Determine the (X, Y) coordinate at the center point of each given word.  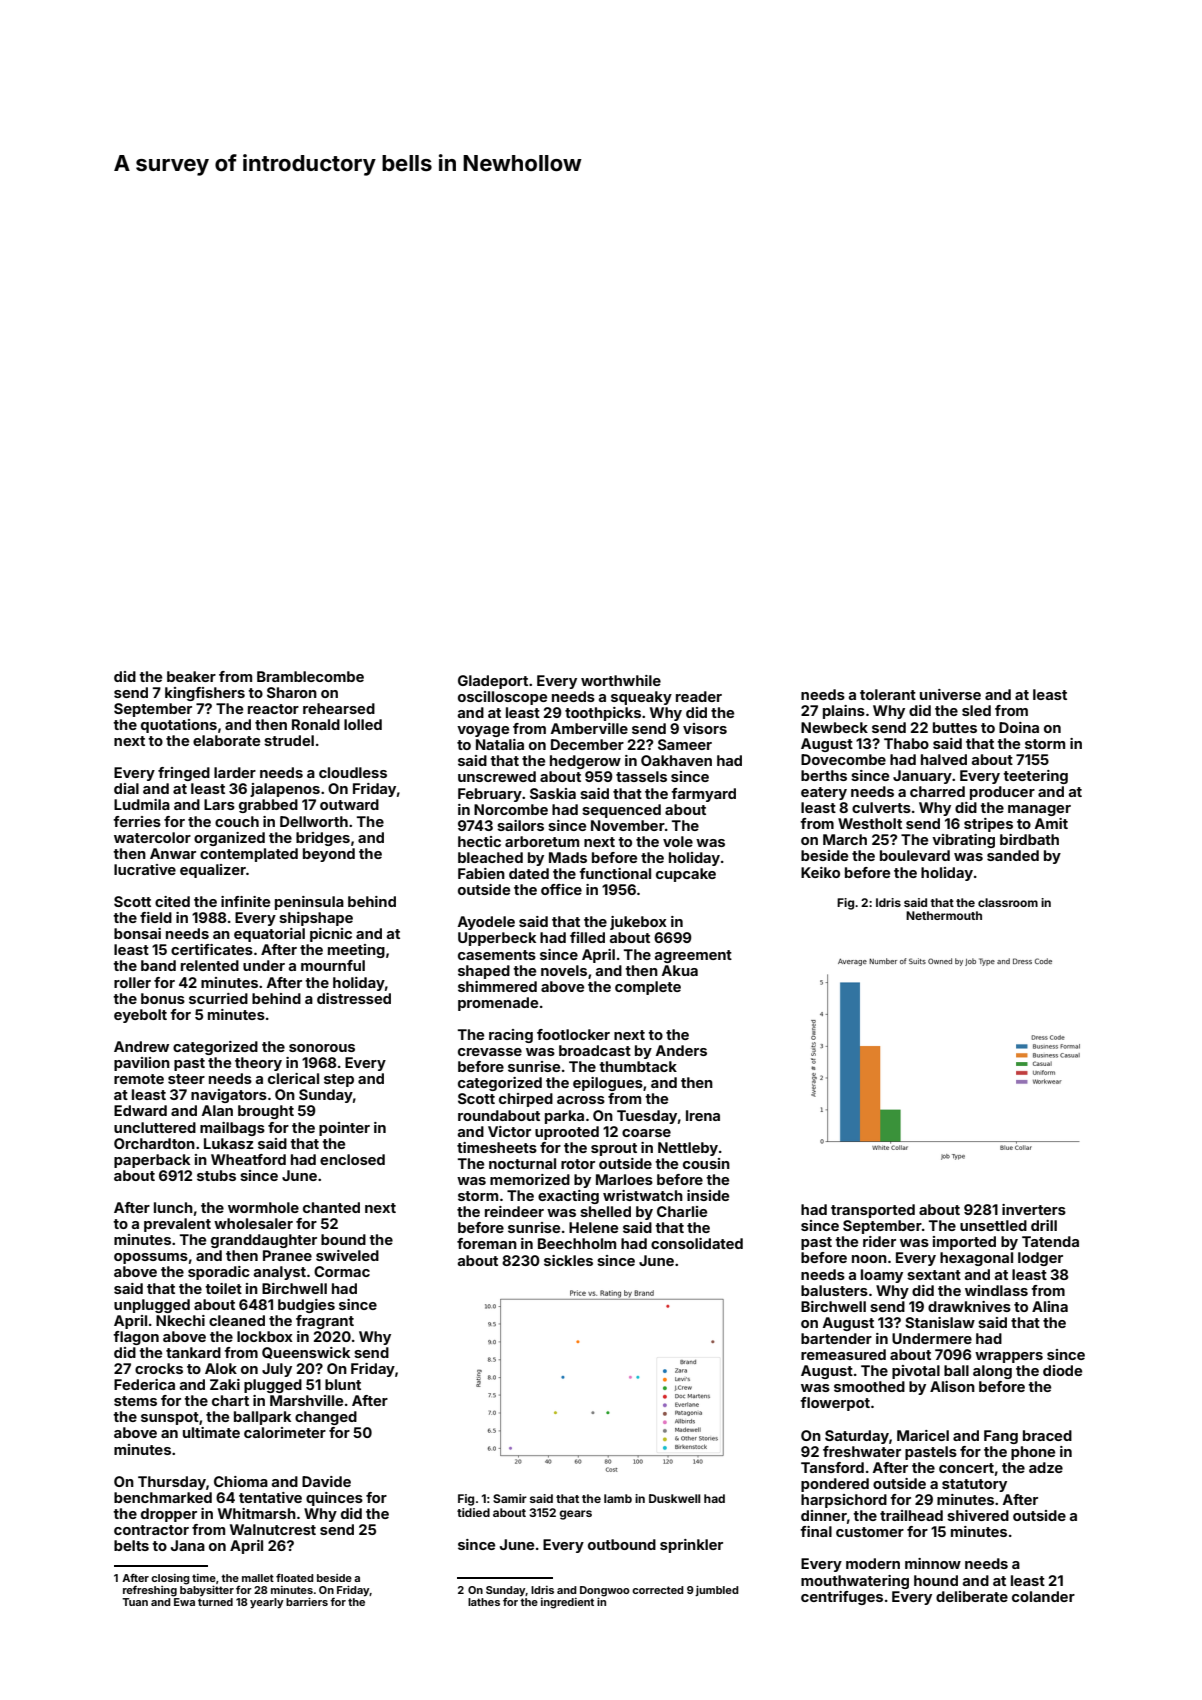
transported (873, 1211)
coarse (646, 1133)
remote (139, 1079)
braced (1047, 1435)
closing (170, 1579)
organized (229, 839)
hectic (479, 841)
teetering (1035, 777)
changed (326, 1418)
